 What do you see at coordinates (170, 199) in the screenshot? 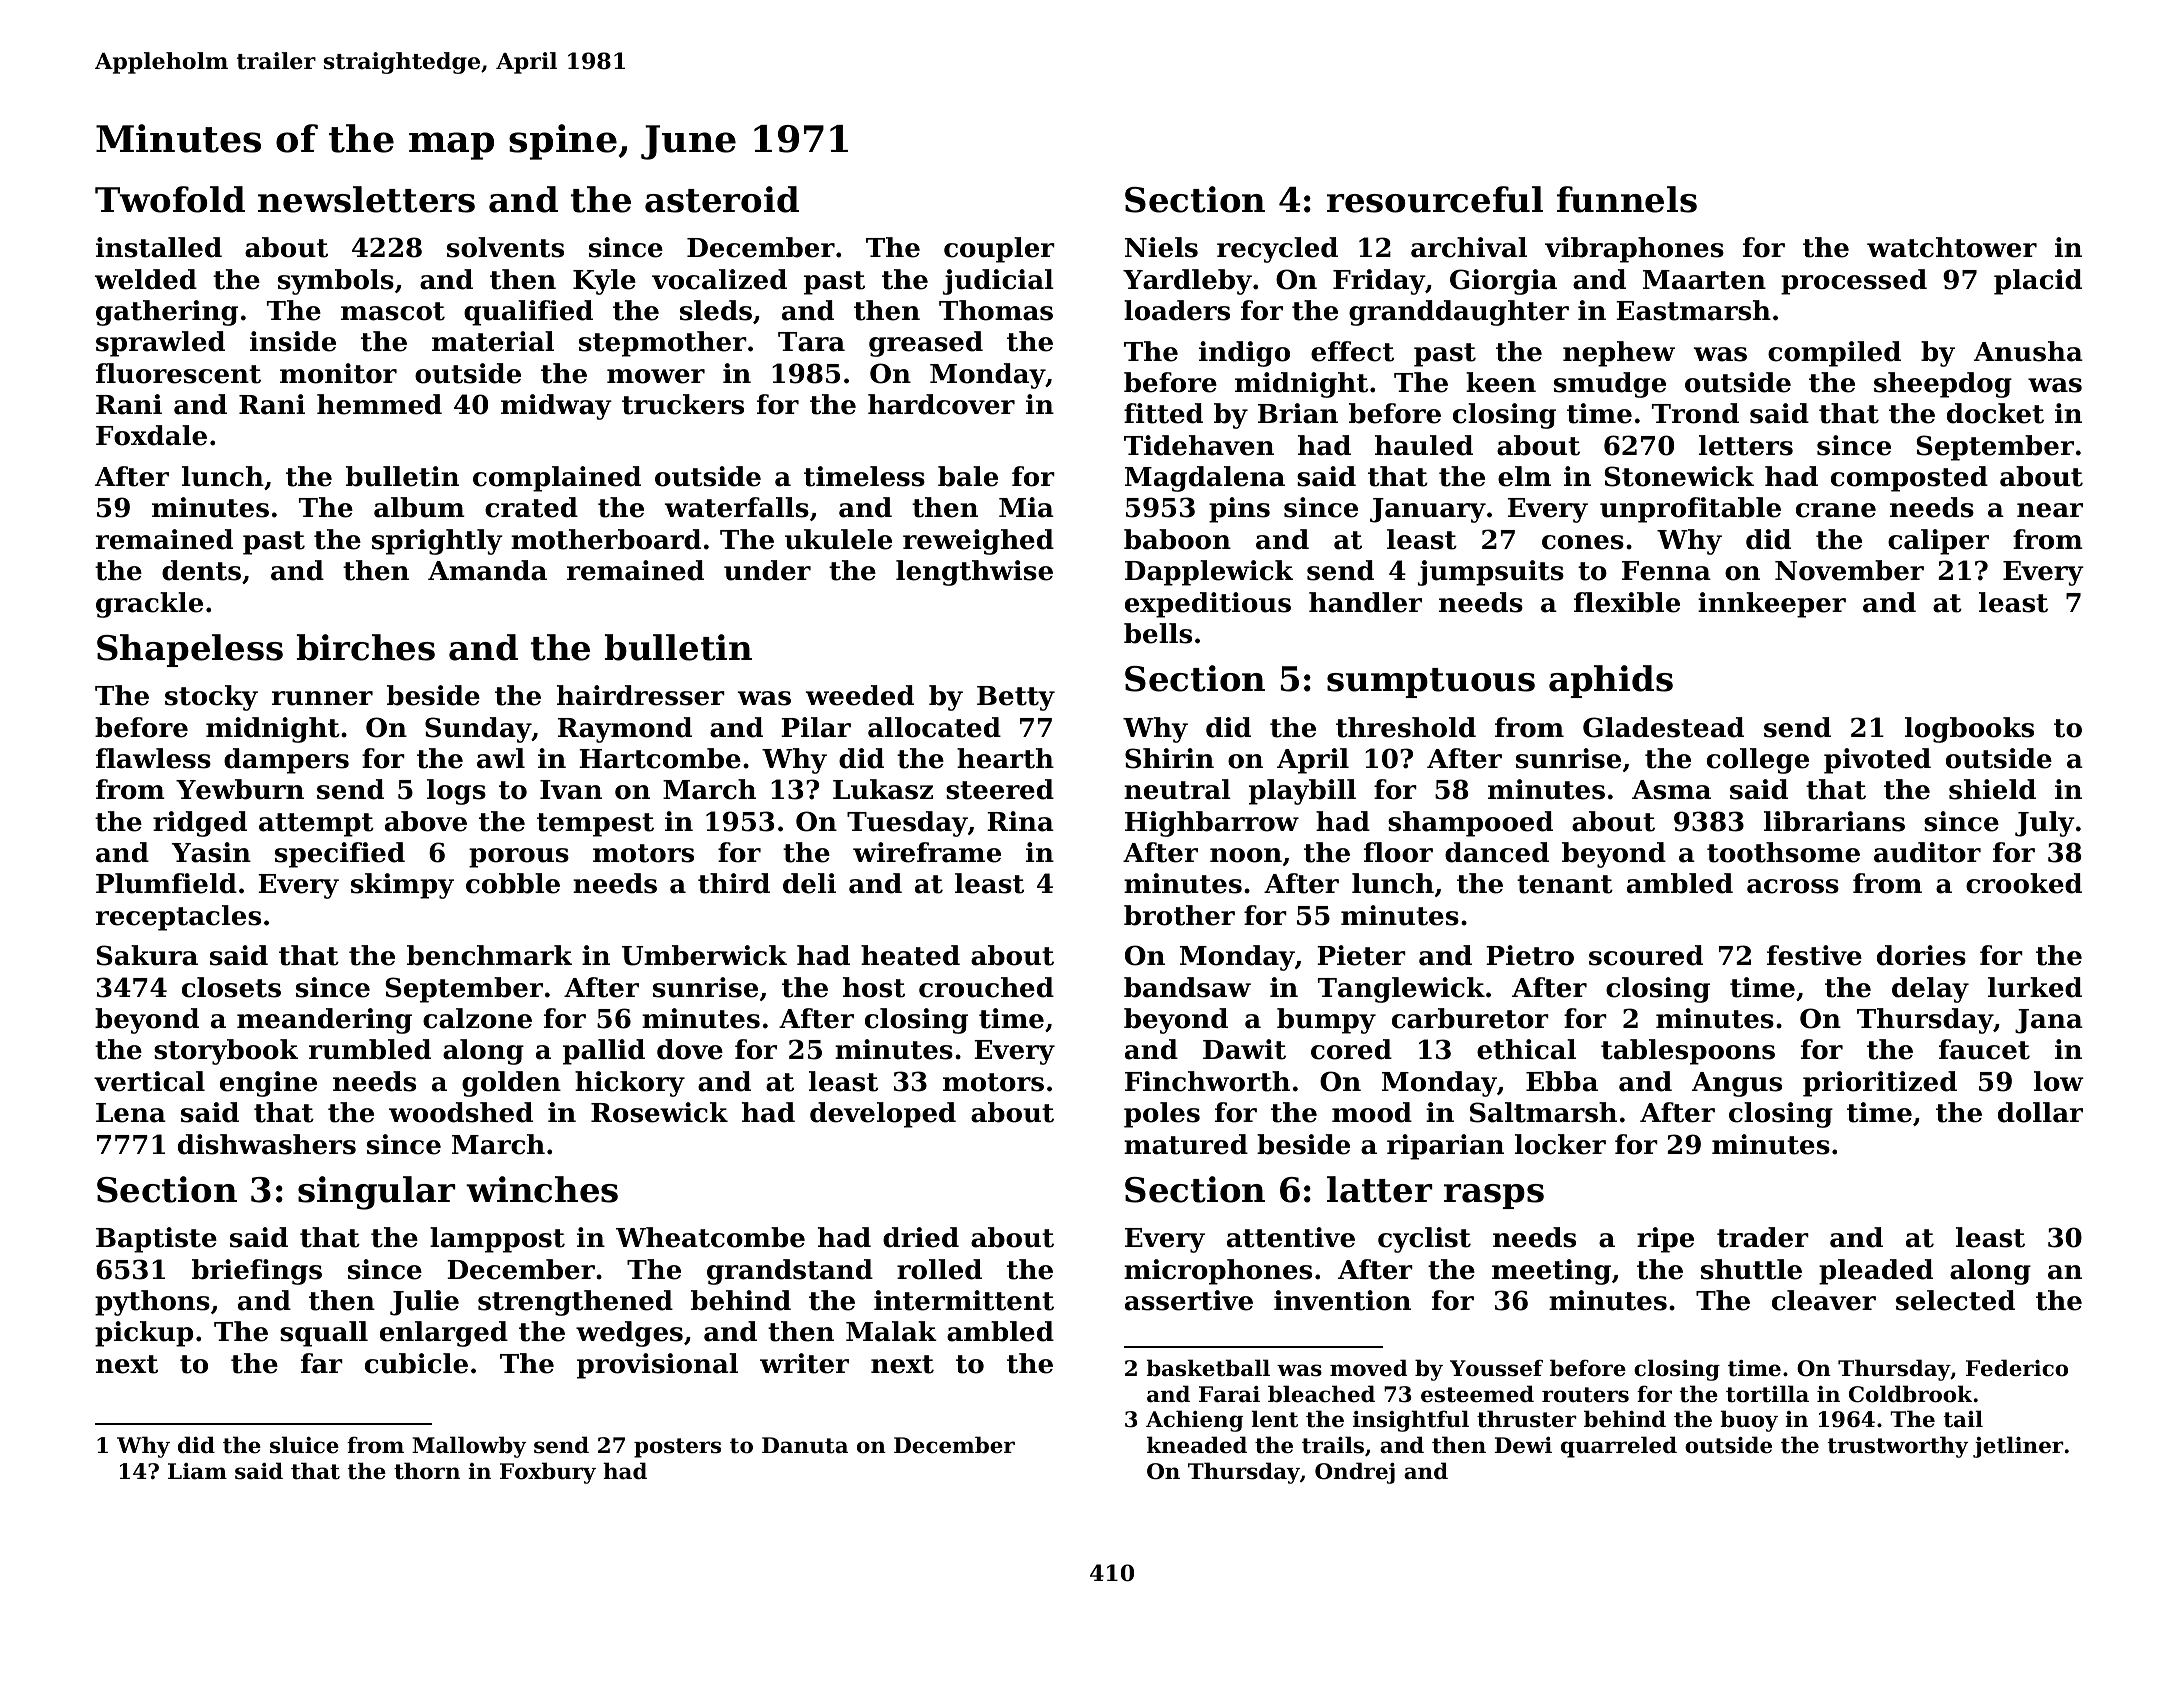
I see `Twofold` at bounding box center [170, 199].
